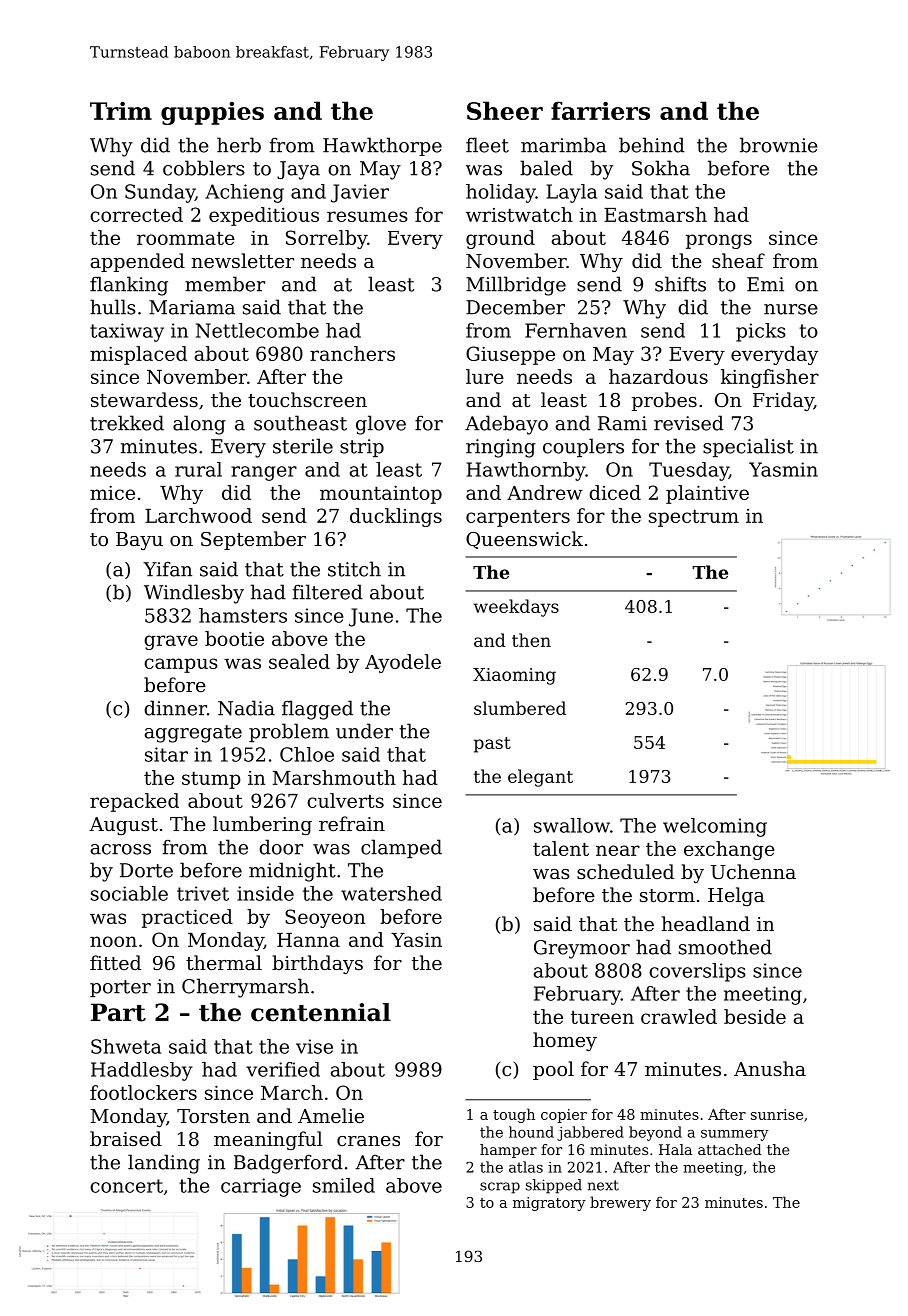 This screenshot has height=1316, width=908. Describe the element at coordinates (204, 168) in the screenshot. I see `cobblers` at that location.
